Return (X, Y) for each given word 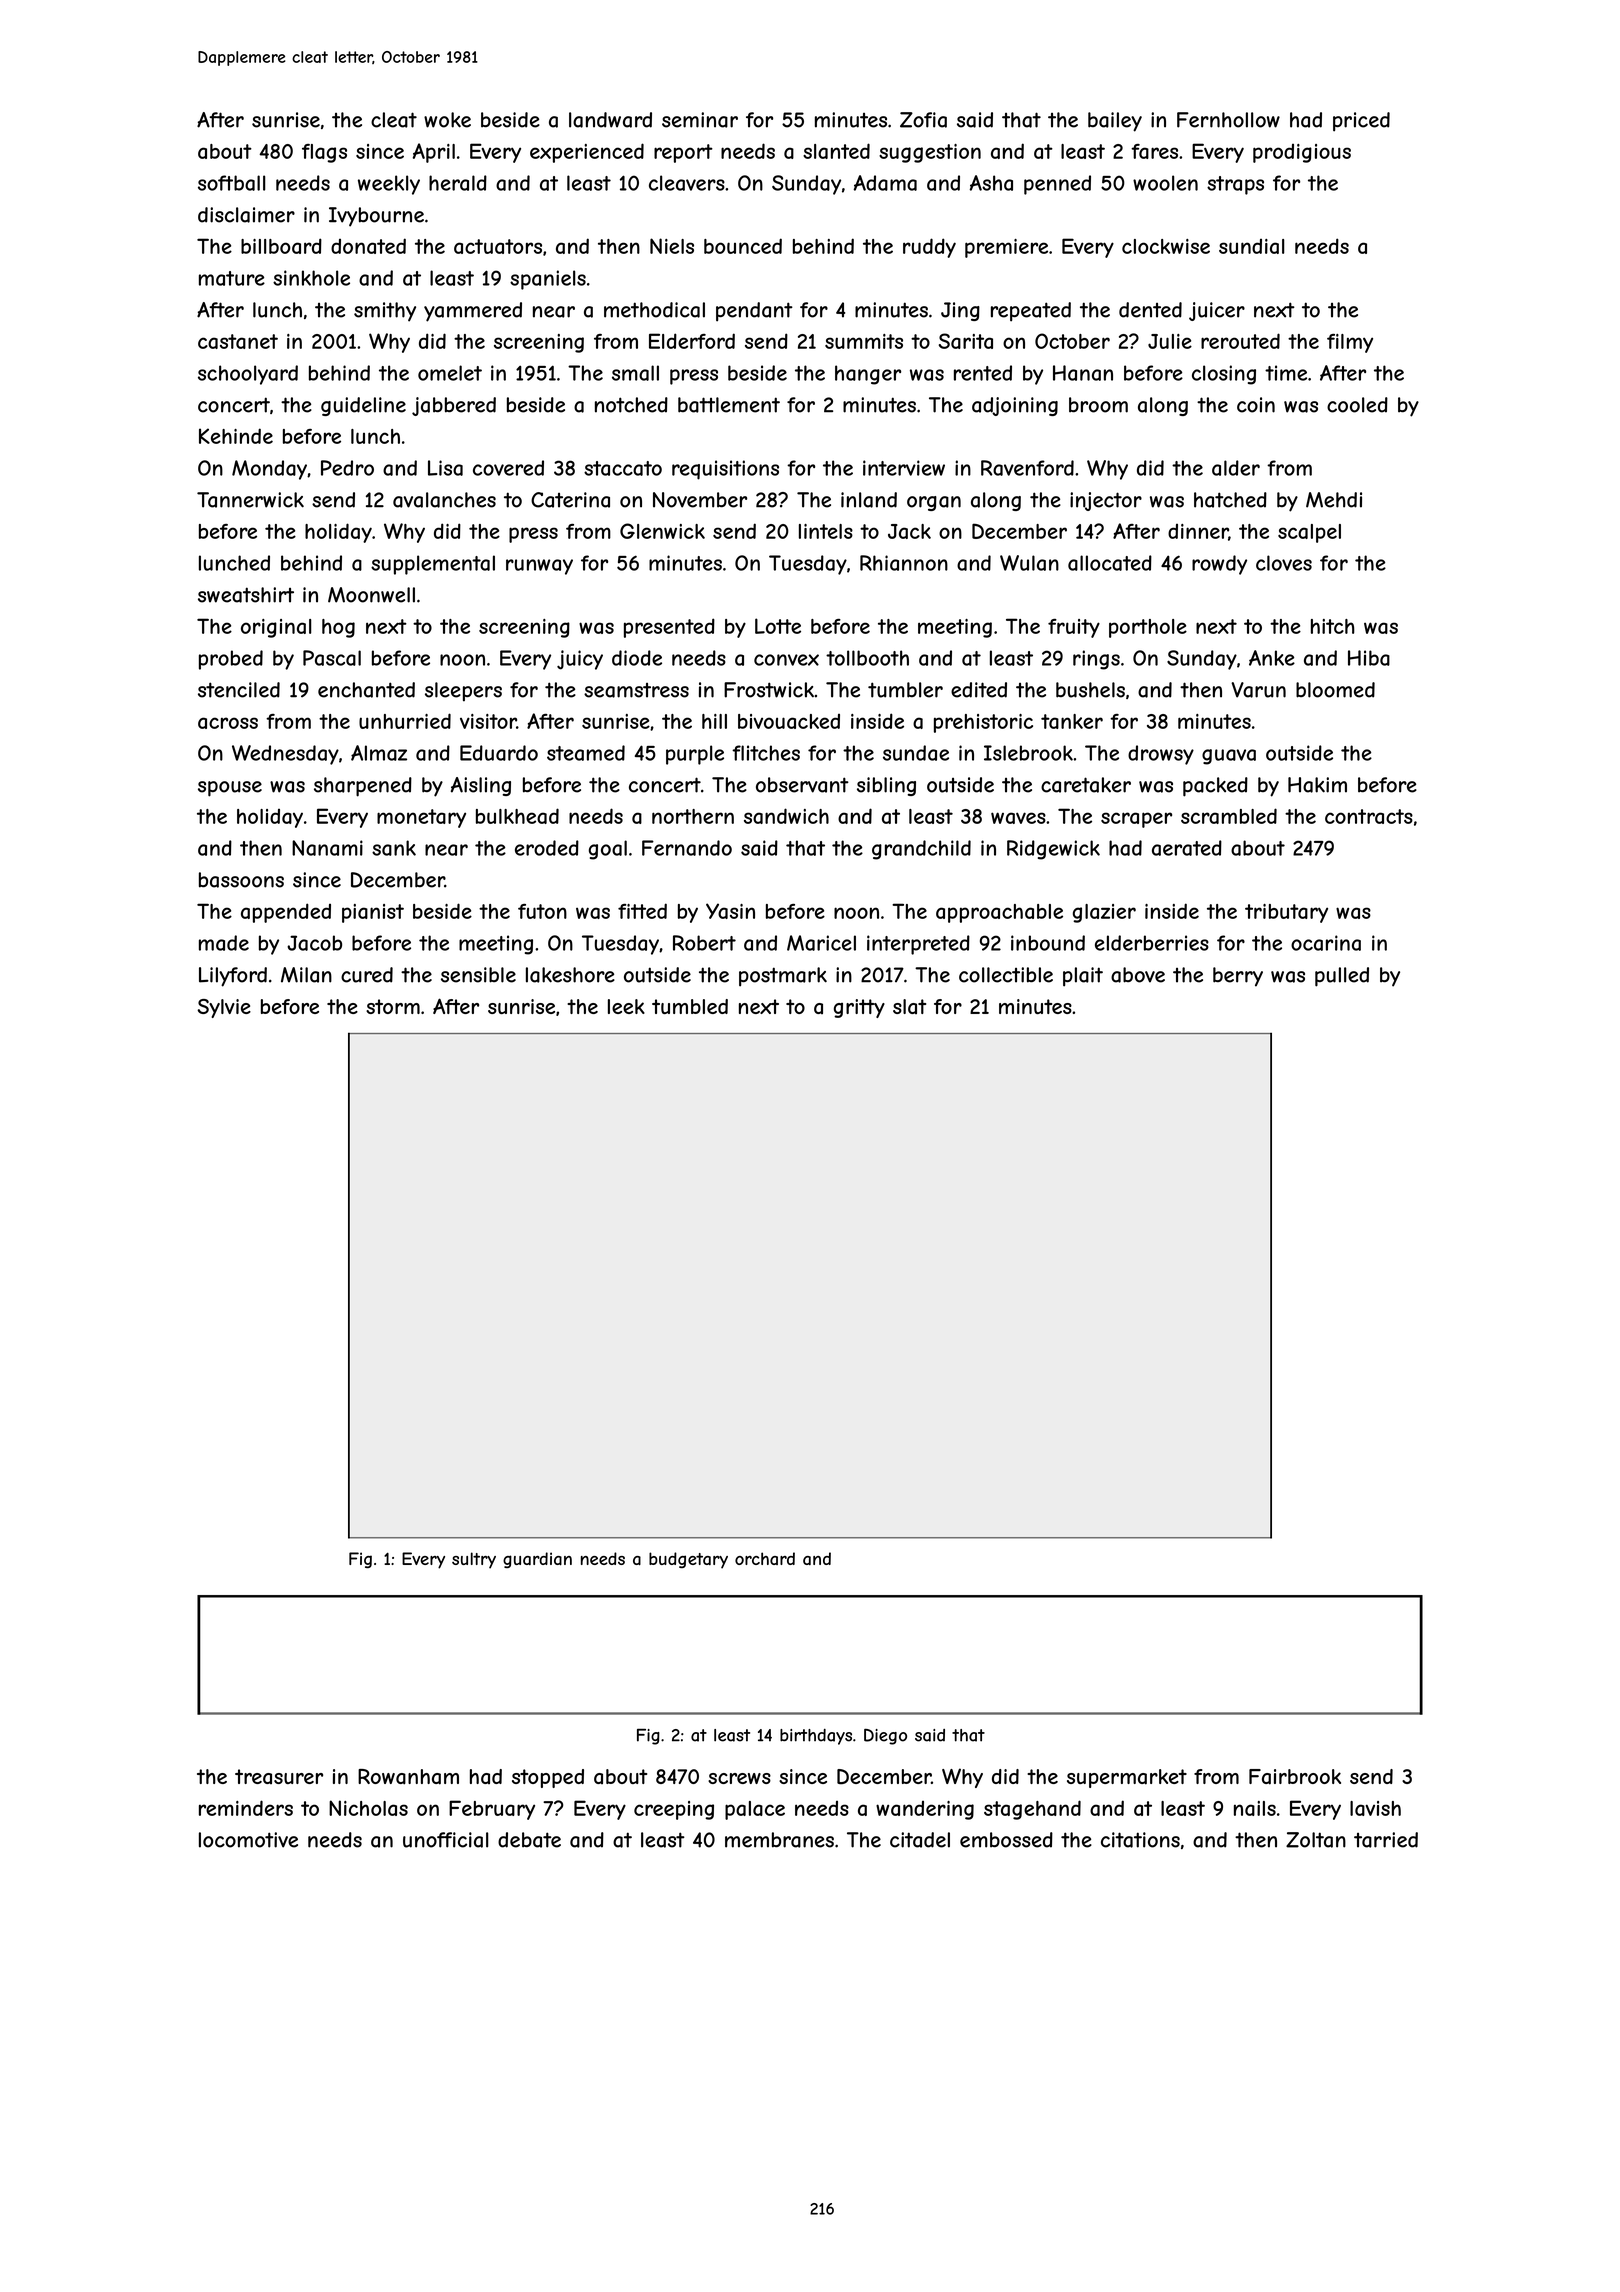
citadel (920, 1840)
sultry (474, 1560)
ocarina (1326, 943)
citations (1140, 1840)
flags (324, 153)
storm (393, 1006)
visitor (488, 721)
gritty (859, 1008)
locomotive (248, 1840)
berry (1238, 977)
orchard (765, 1558)
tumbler (905, 690)
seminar (700, 120)
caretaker (1086, 785)
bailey (1115, 122)
